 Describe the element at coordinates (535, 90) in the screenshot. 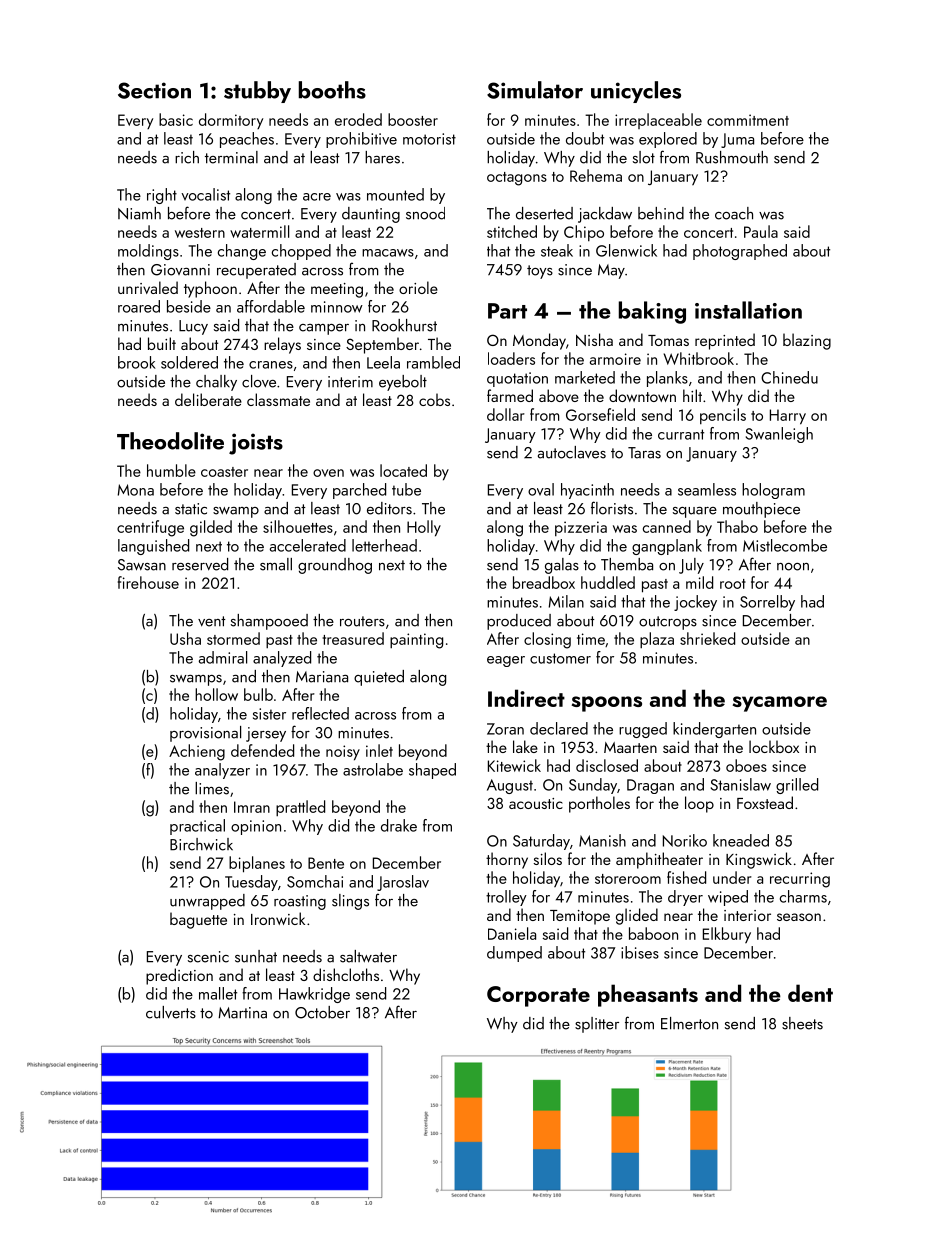

I see `Simulator` at that location.
